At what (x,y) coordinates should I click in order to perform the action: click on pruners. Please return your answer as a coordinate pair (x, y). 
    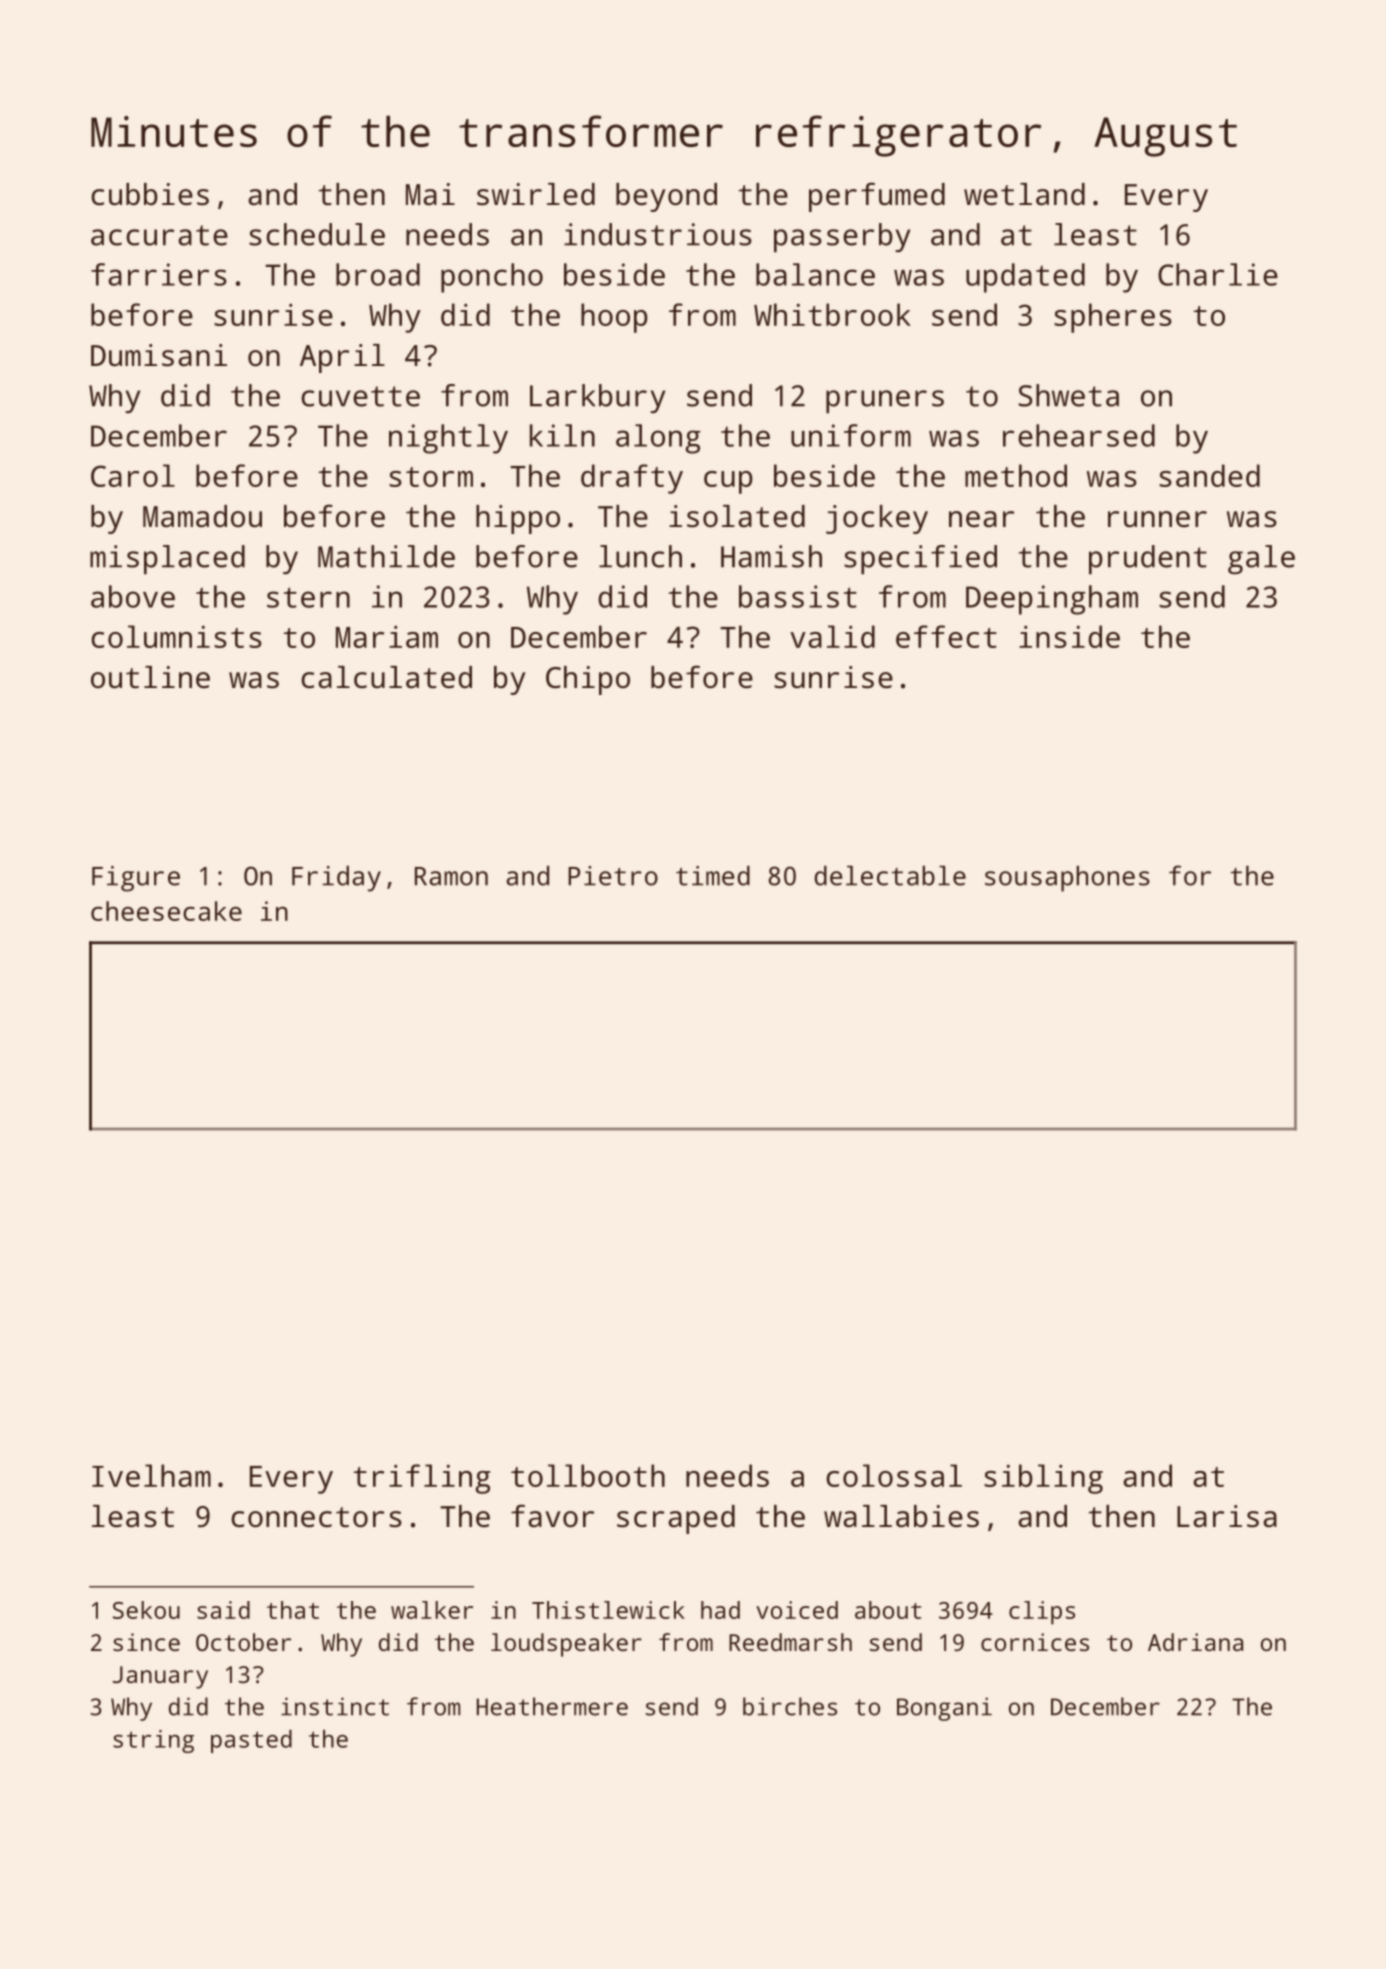
    Looking at the image, I should click on (885, 402).
